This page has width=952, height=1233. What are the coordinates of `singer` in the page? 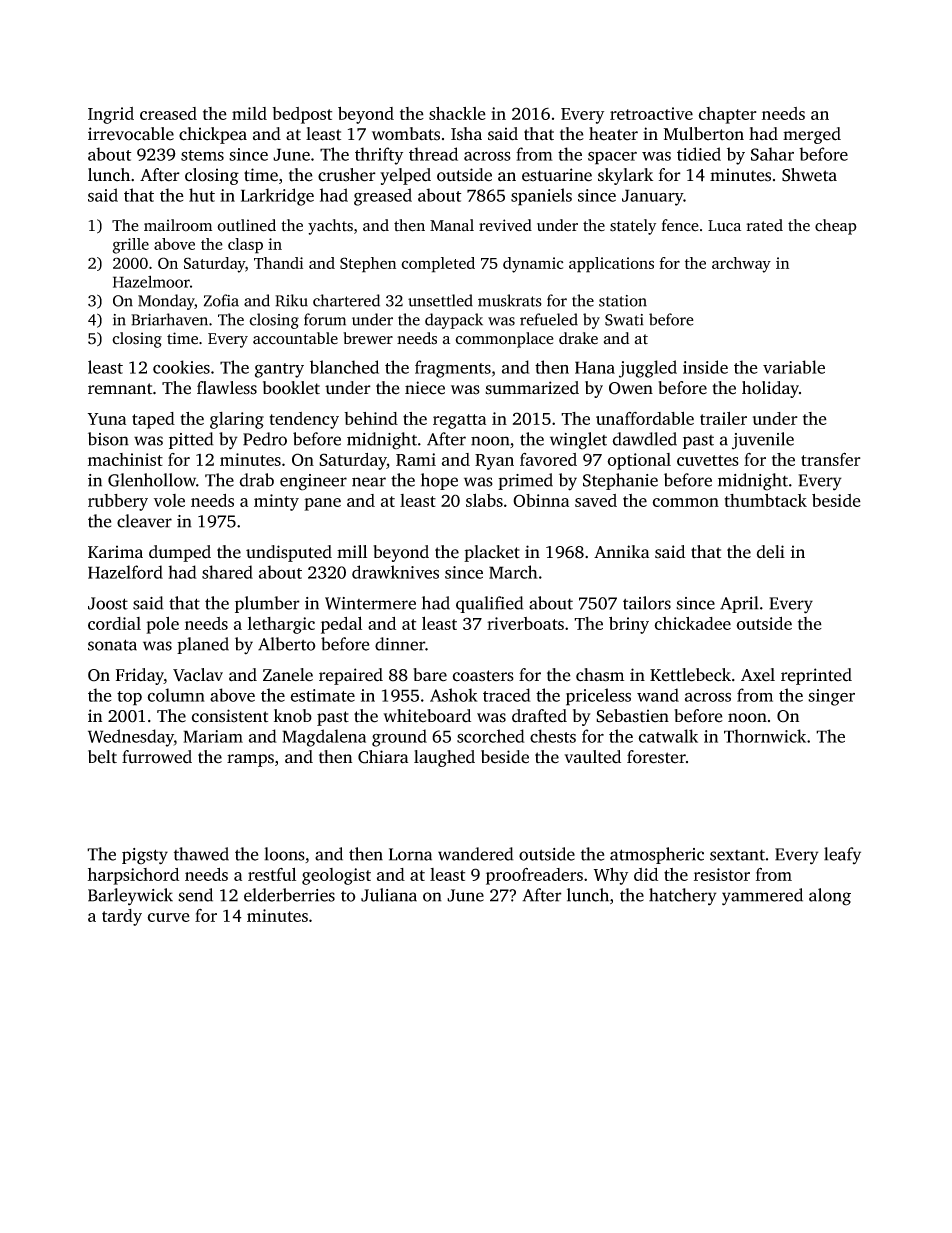 It's located at (831, 697).
